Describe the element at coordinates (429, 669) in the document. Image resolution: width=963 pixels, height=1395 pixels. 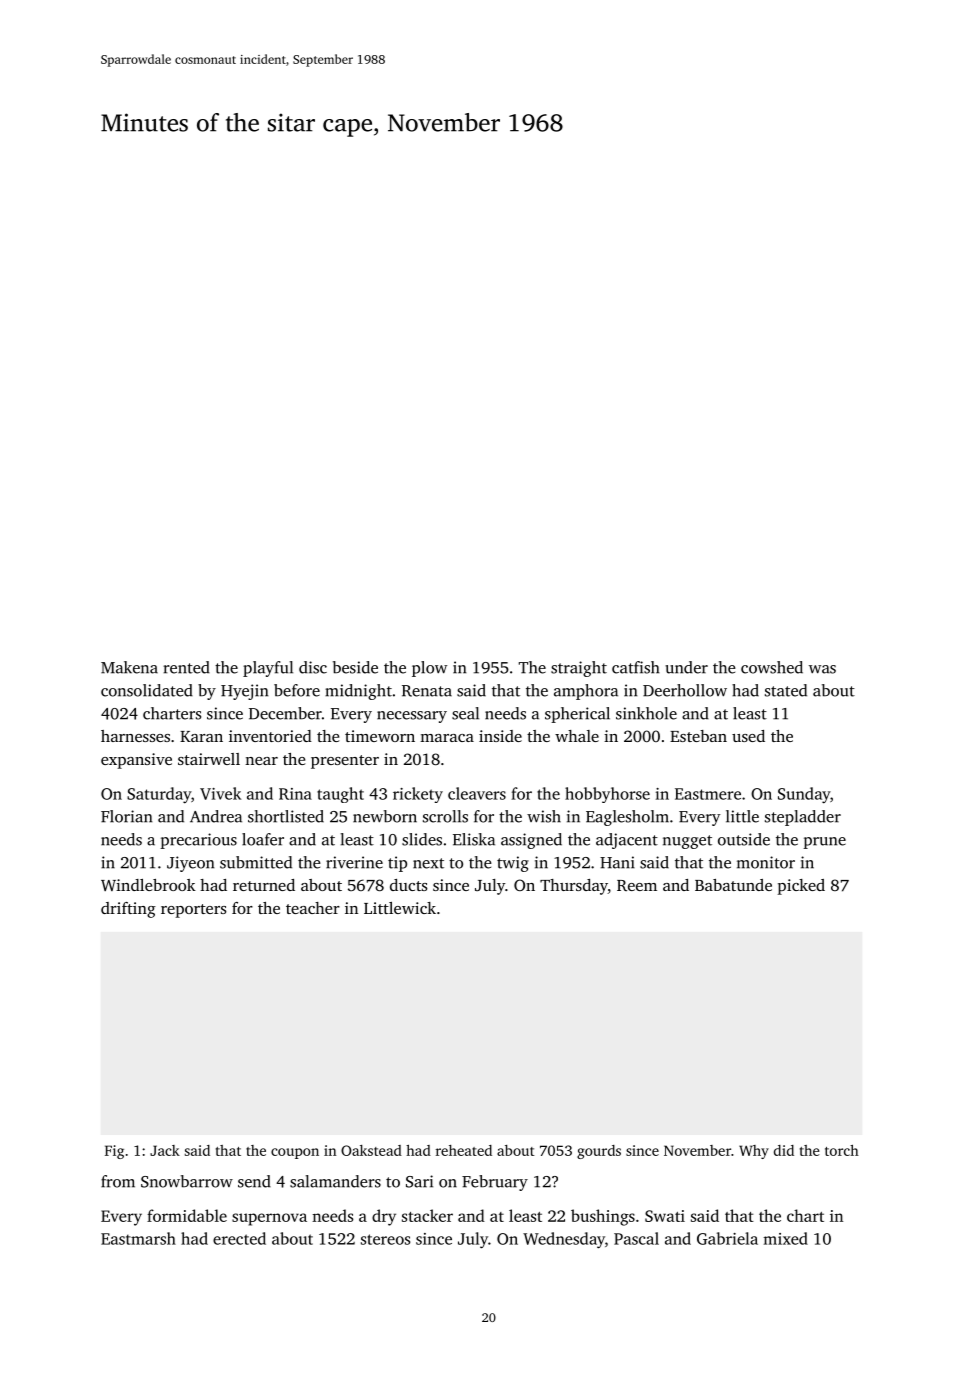
I see `plow` at that location.
